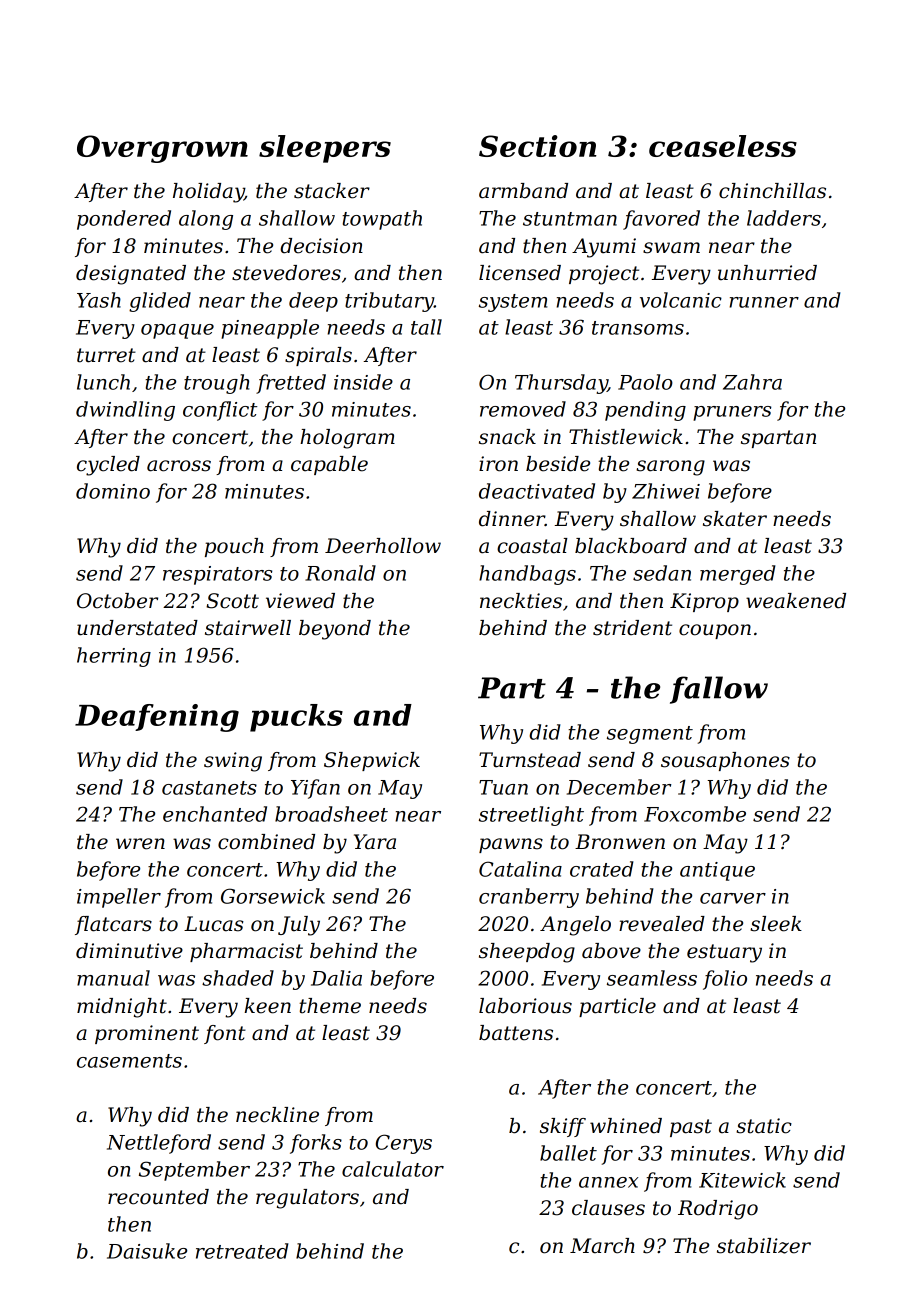 Image resolution: width=924 pixels, height=1314 pixels. What do you see at coordinates (113, 491) in the screenshot?
I see `domino` at bounding box center [113, 491].
